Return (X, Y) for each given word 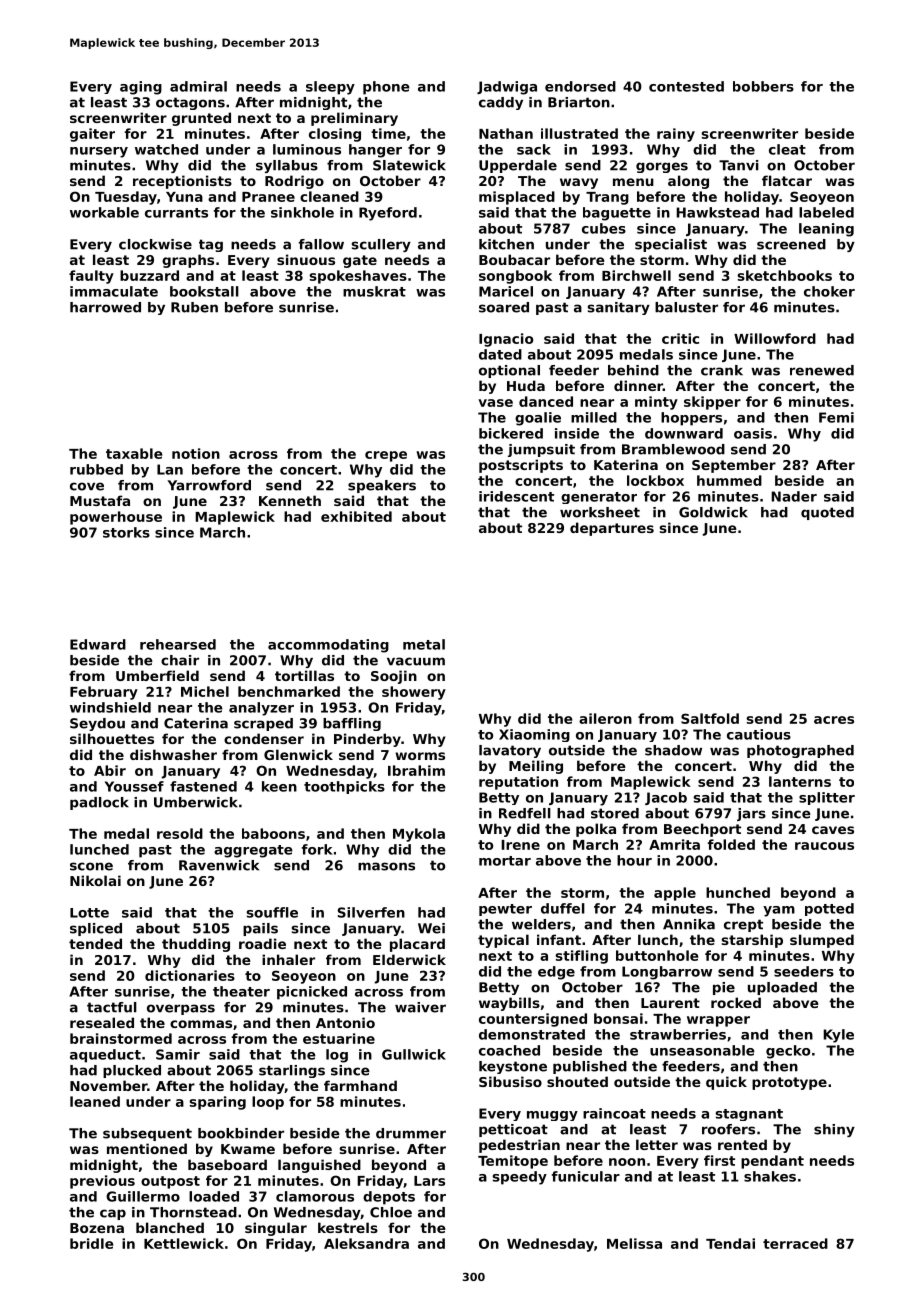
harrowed (105, 307)
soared (504, 307)
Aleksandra (366, 1243)
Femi (836, 417)
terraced (795, 1243)
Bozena (97, 1228)
